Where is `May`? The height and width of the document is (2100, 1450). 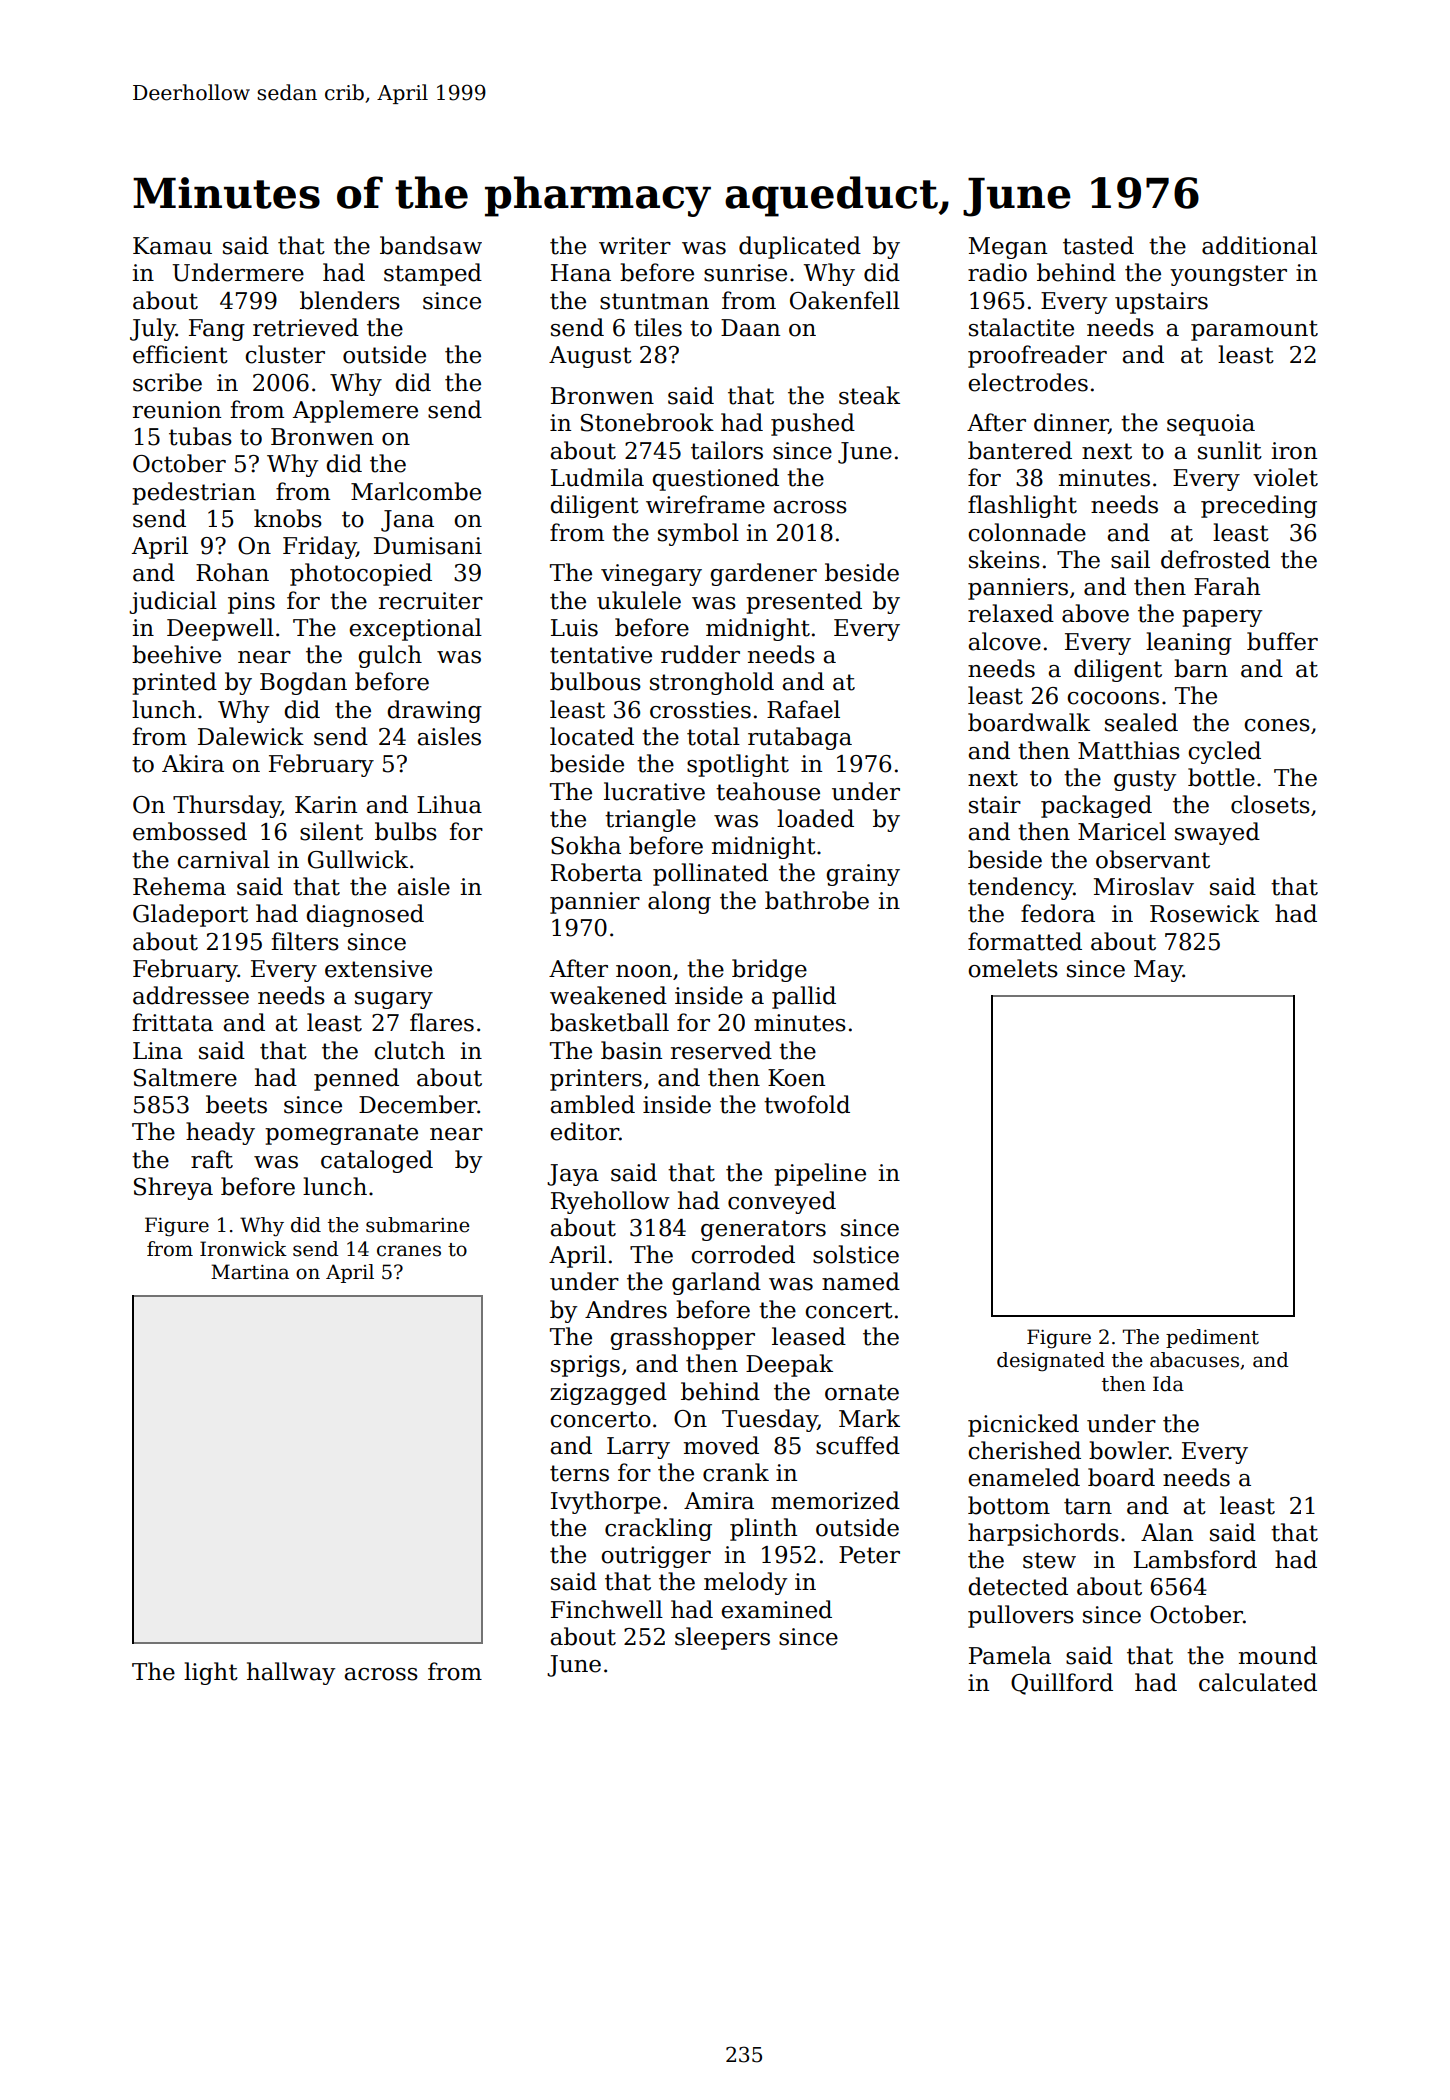
May is located at coordinates (1158, 971).
